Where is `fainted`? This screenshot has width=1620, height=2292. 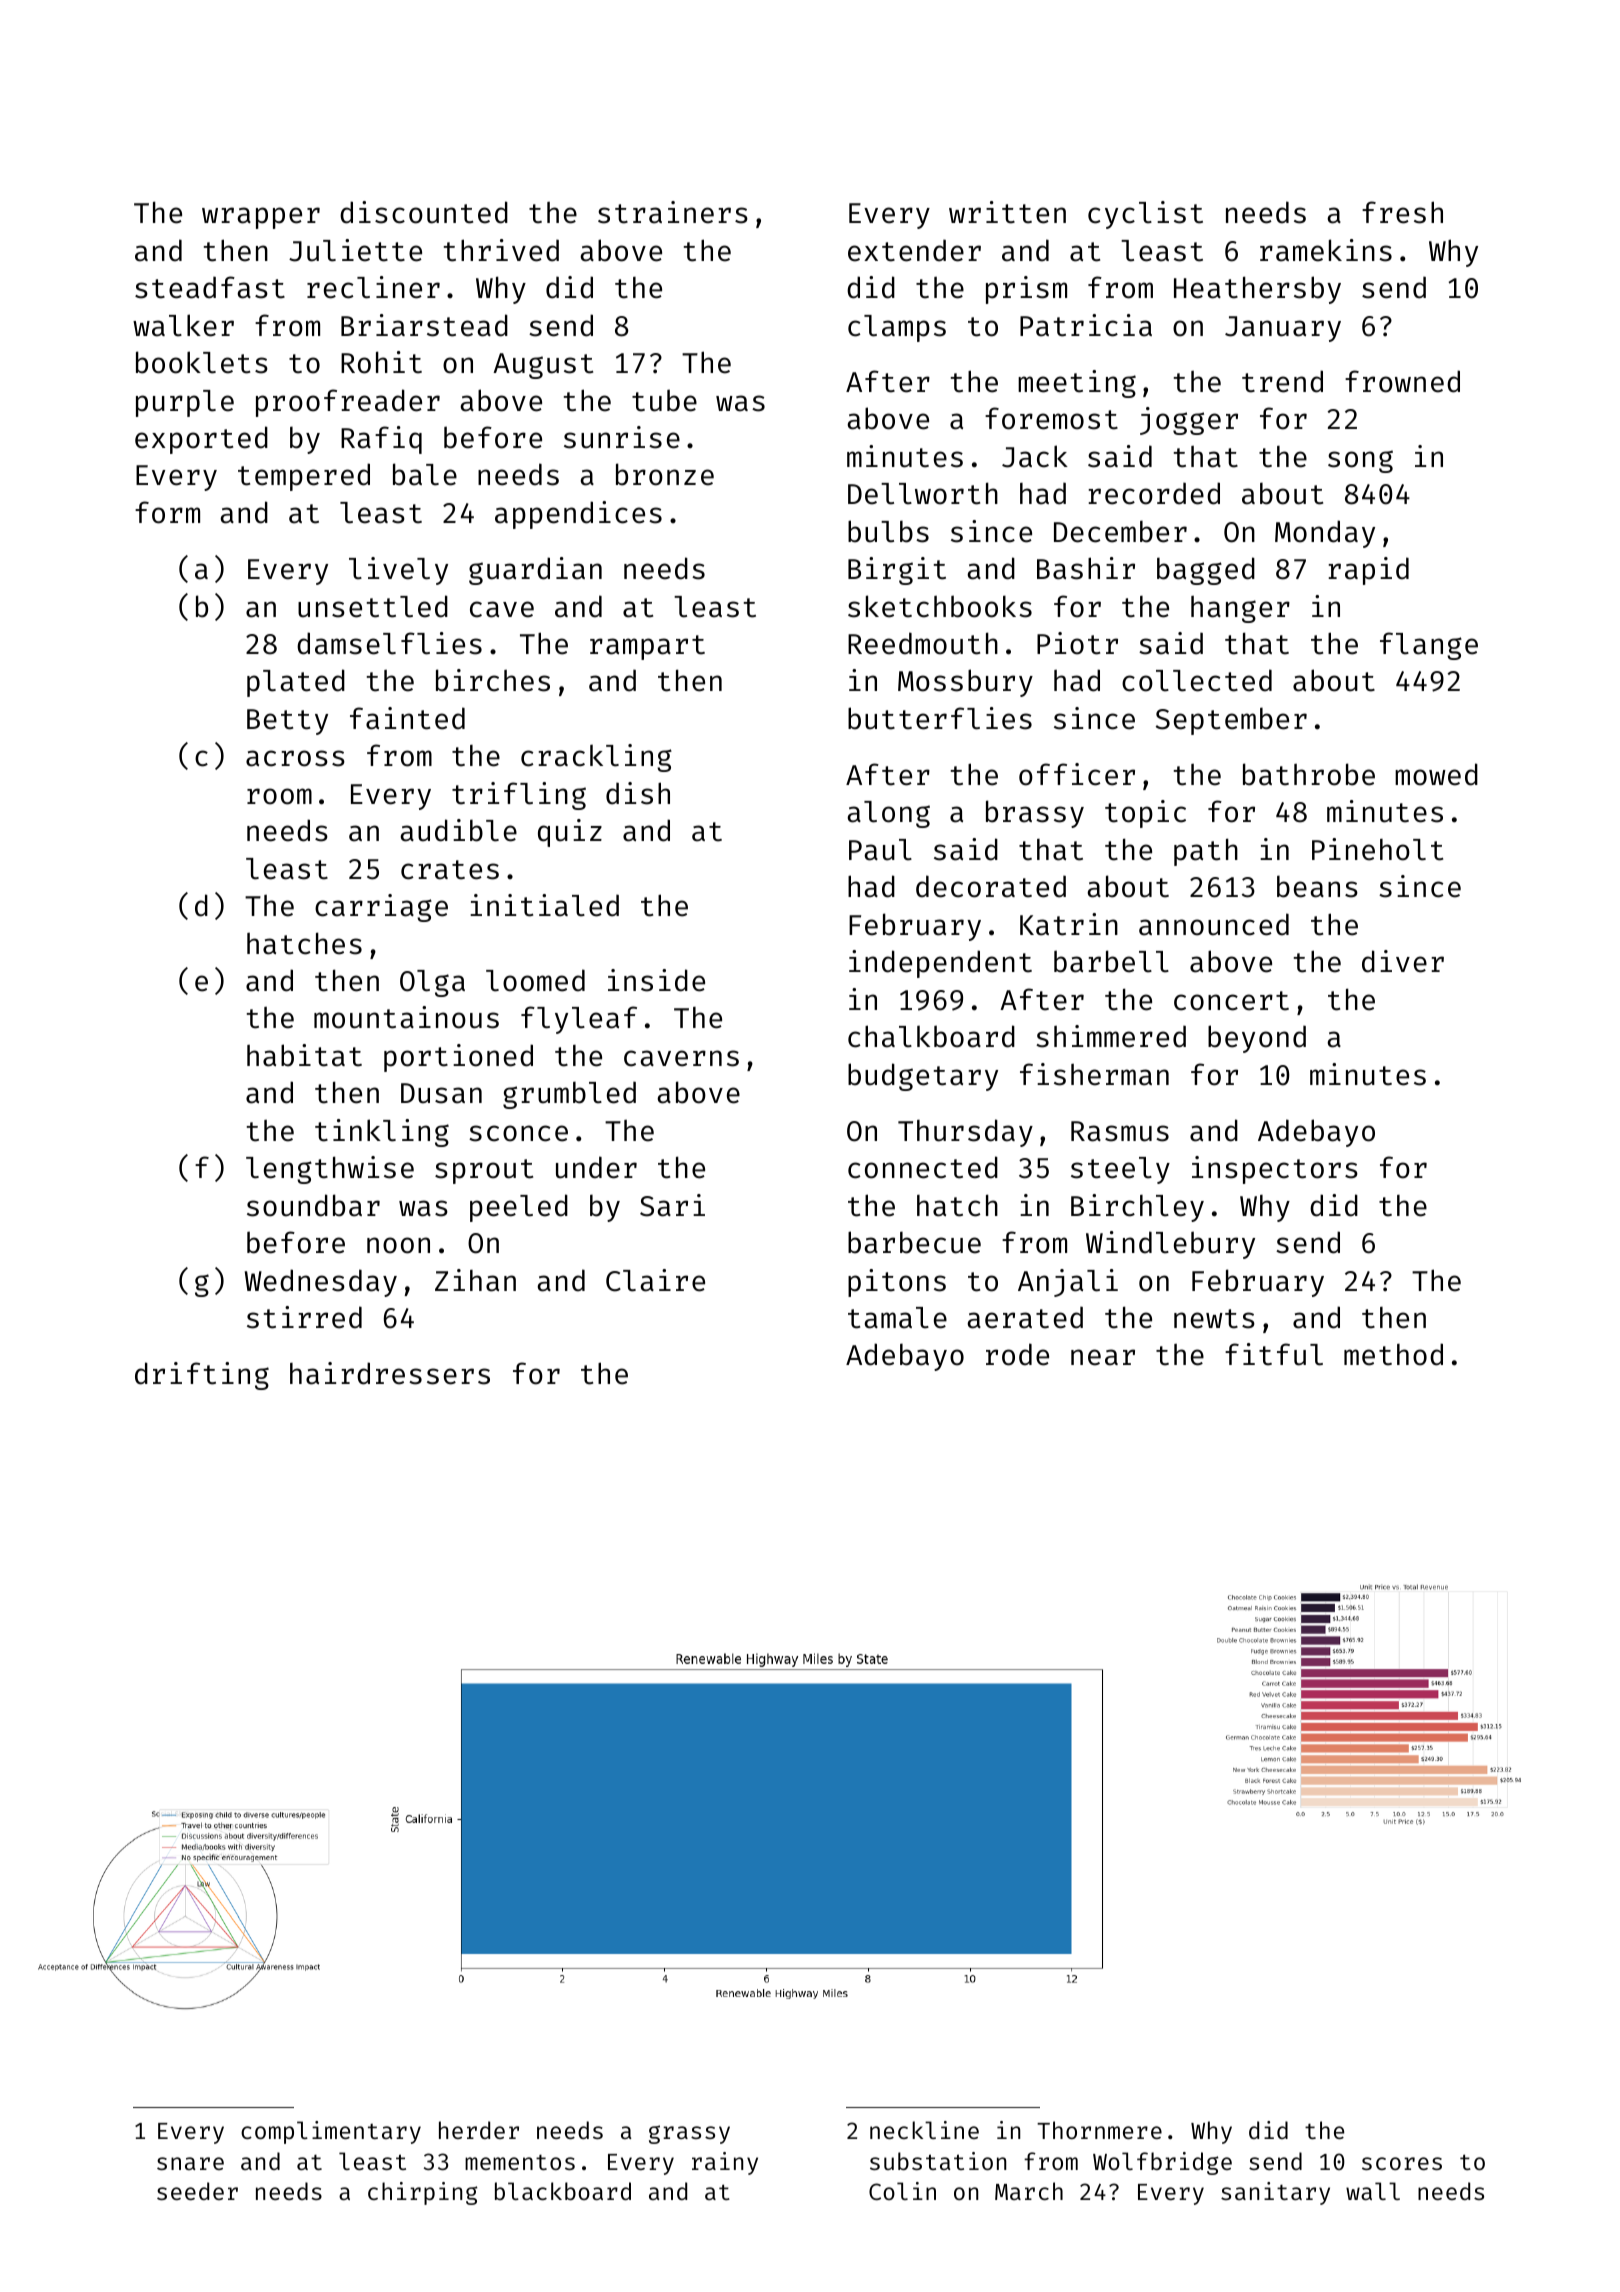 fainted is located at coordinates (407, 718).
